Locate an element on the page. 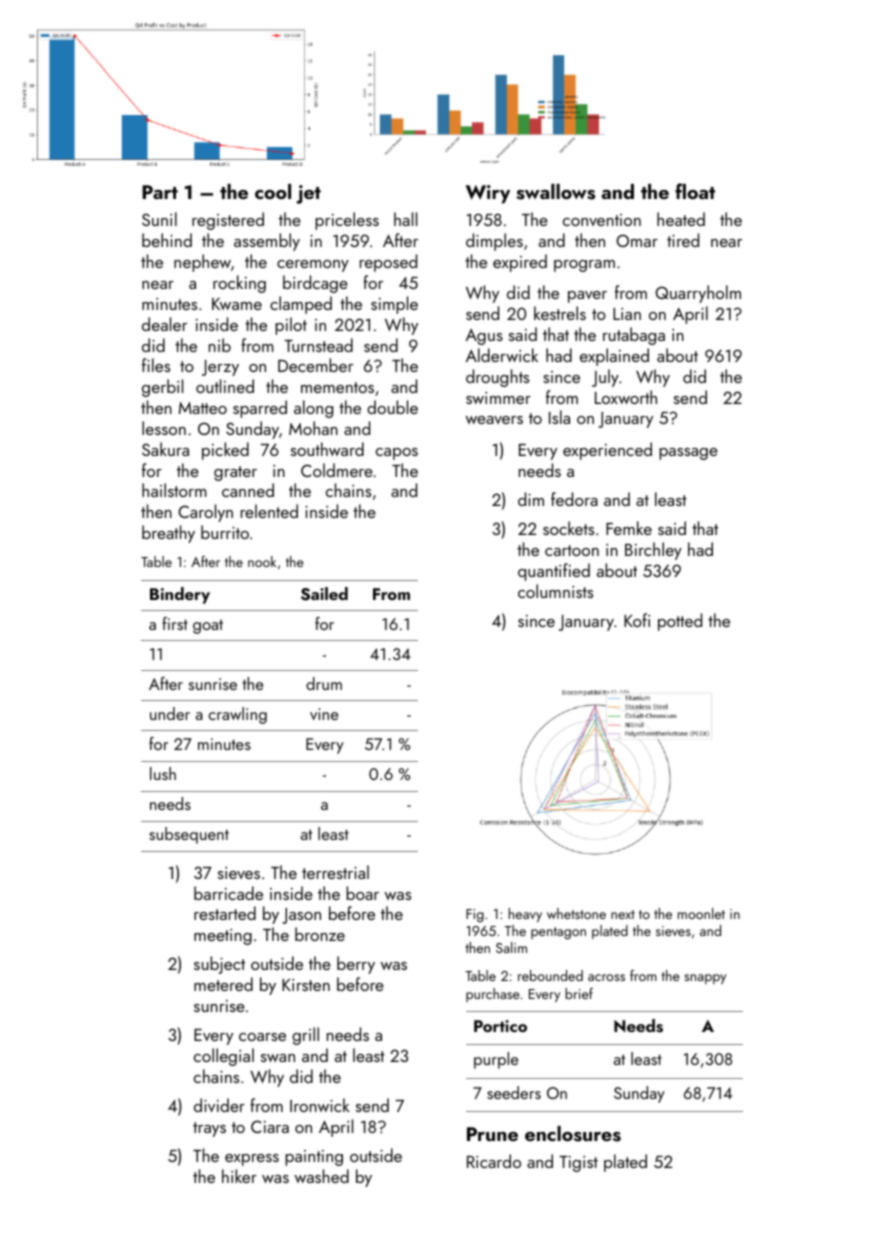  Tigist is located at coordinates (578, 1164).
